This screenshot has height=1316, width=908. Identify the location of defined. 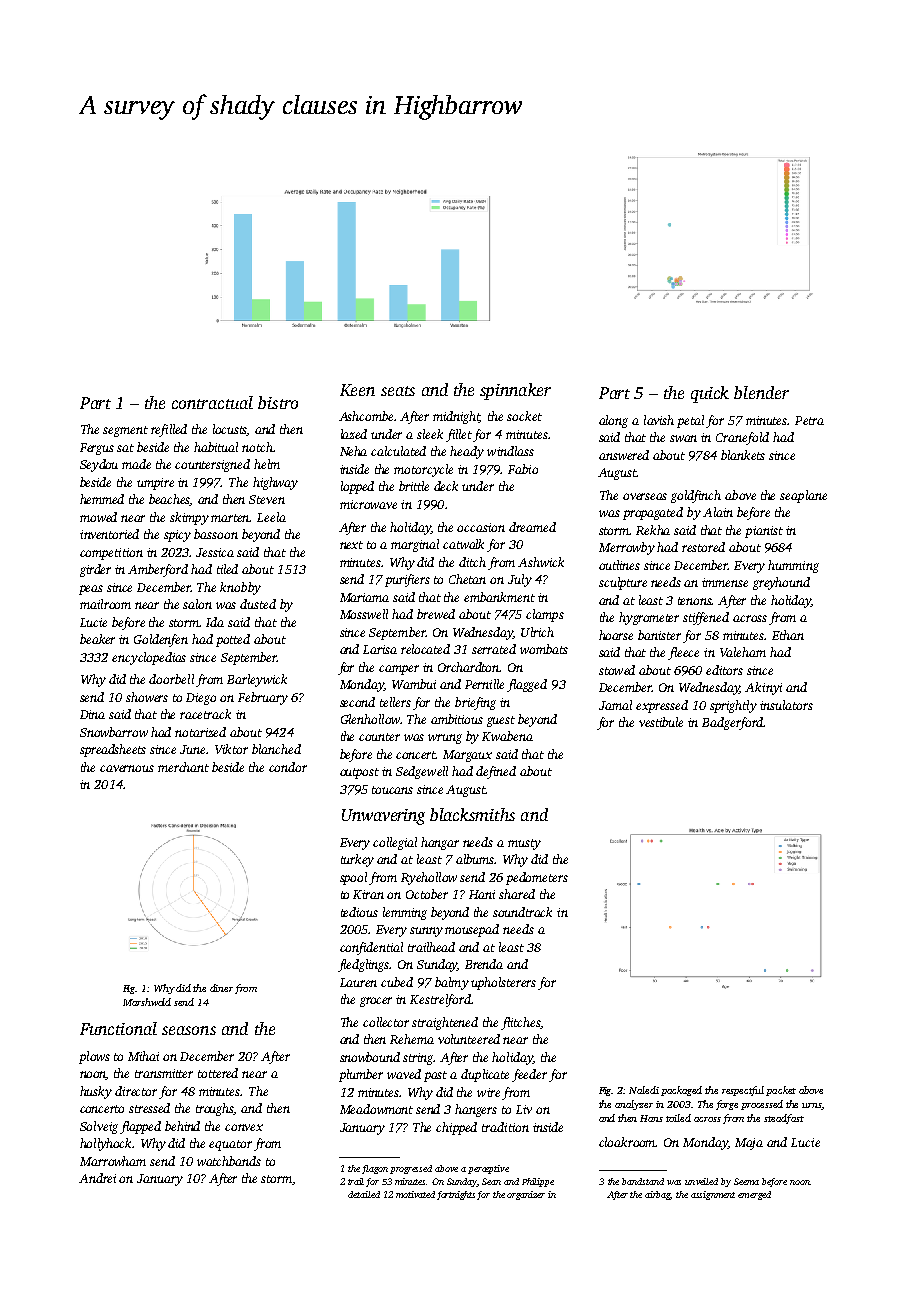
(496, 772).
